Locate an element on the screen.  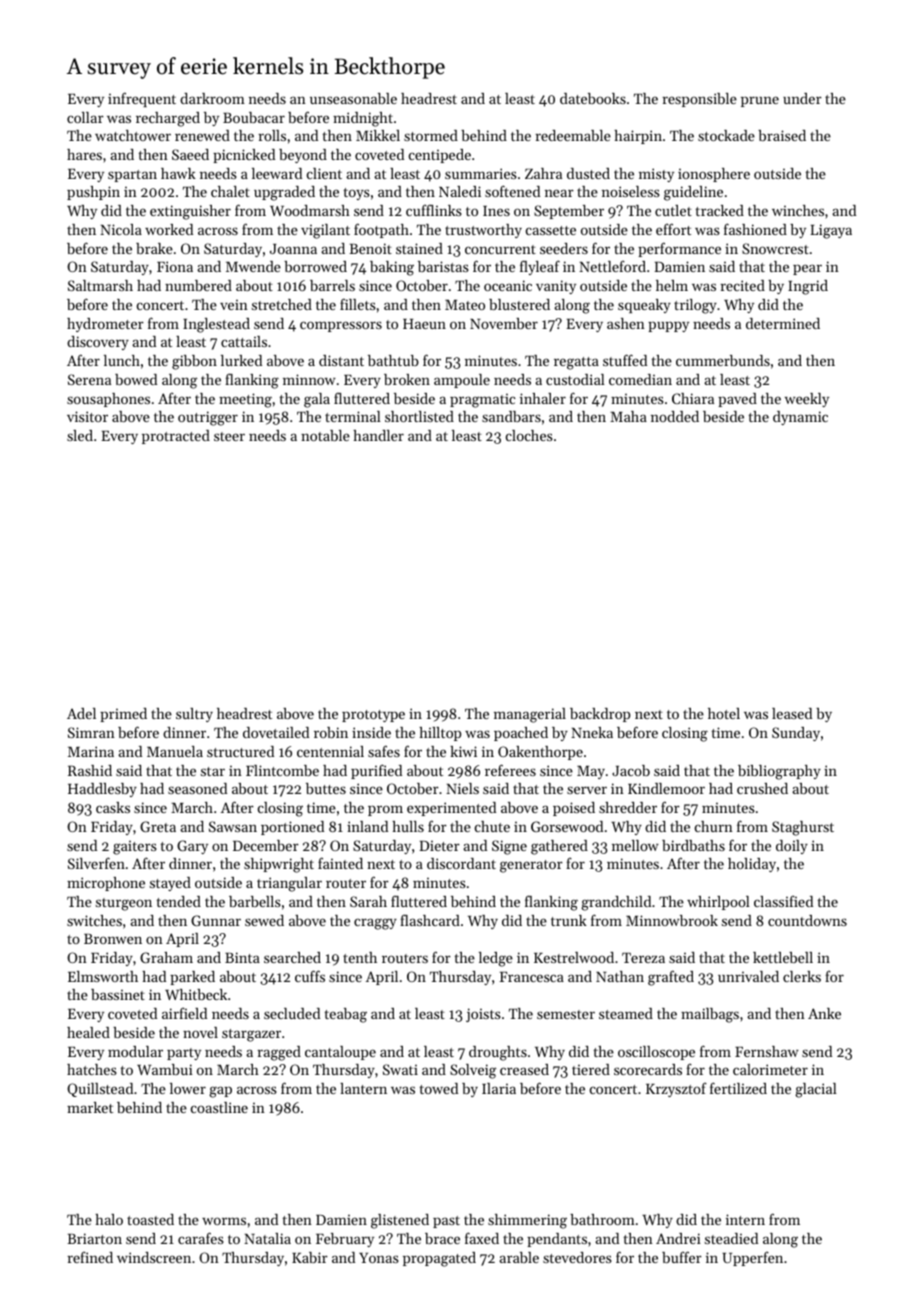
windscreen is located at coordinates (154, 1257).
